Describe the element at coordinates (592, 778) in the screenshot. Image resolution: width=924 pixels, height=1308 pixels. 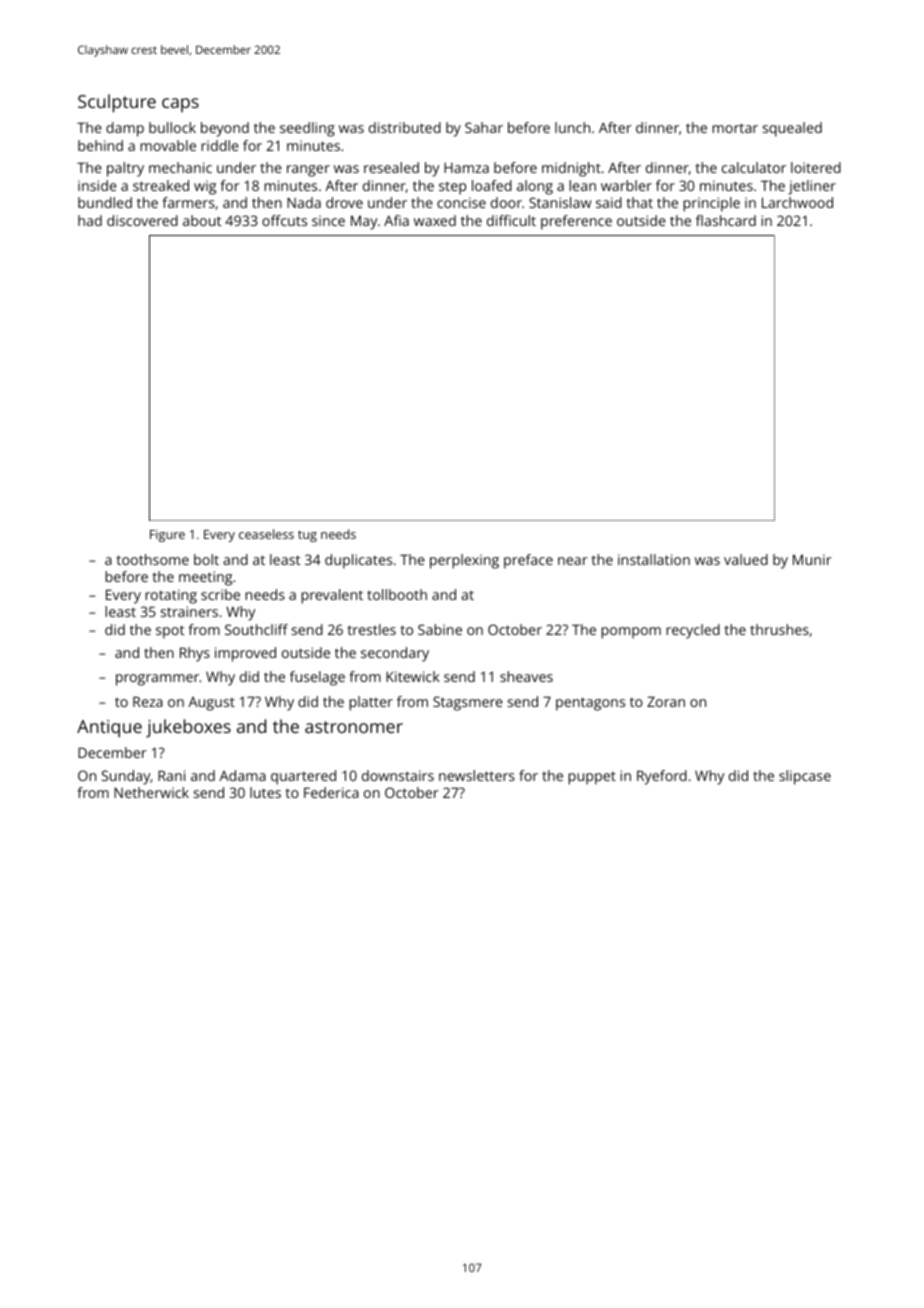
I see `puppet` at that location.
